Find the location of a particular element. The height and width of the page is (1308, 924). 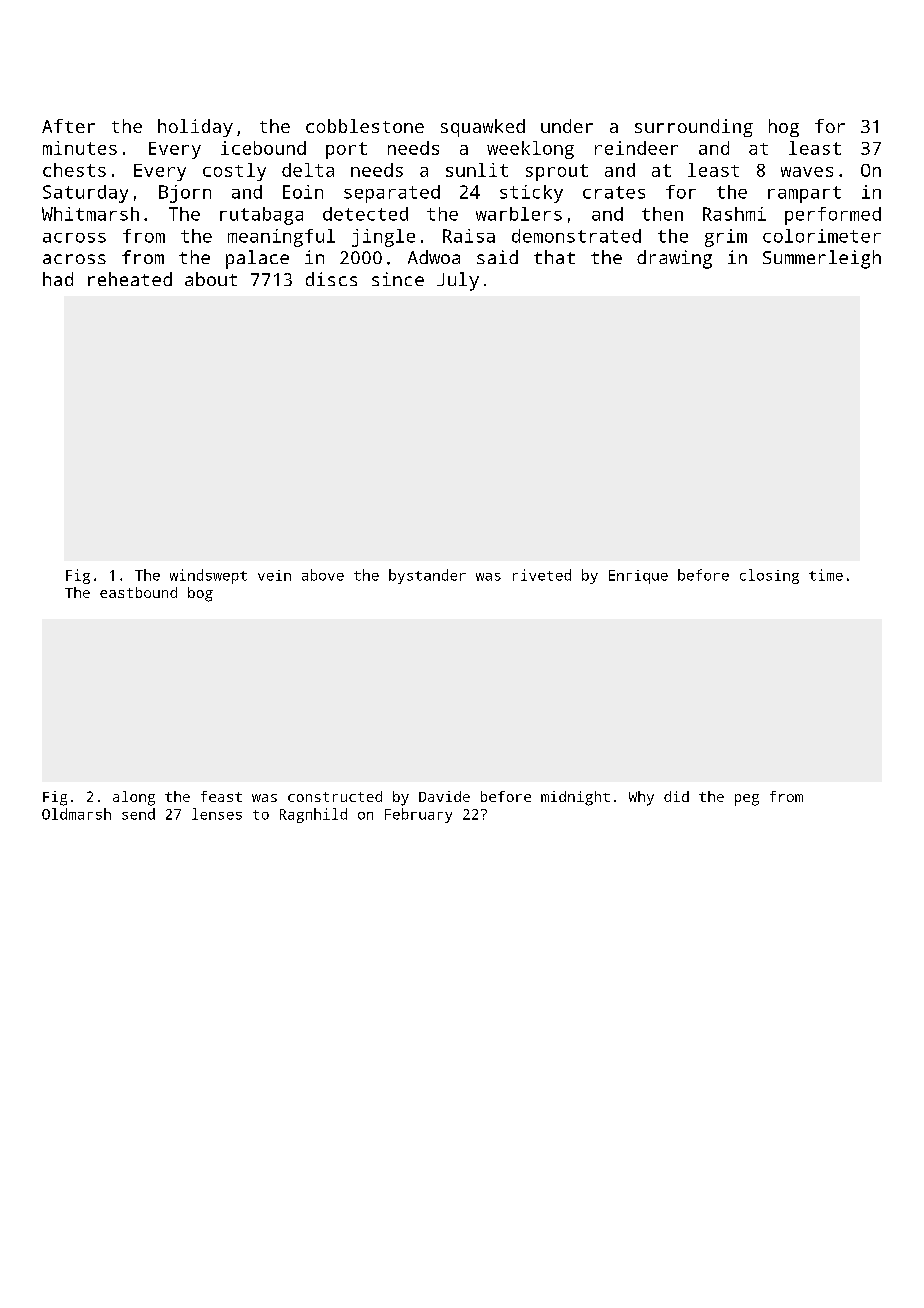

midnight is located at coordinates (575, 798).
